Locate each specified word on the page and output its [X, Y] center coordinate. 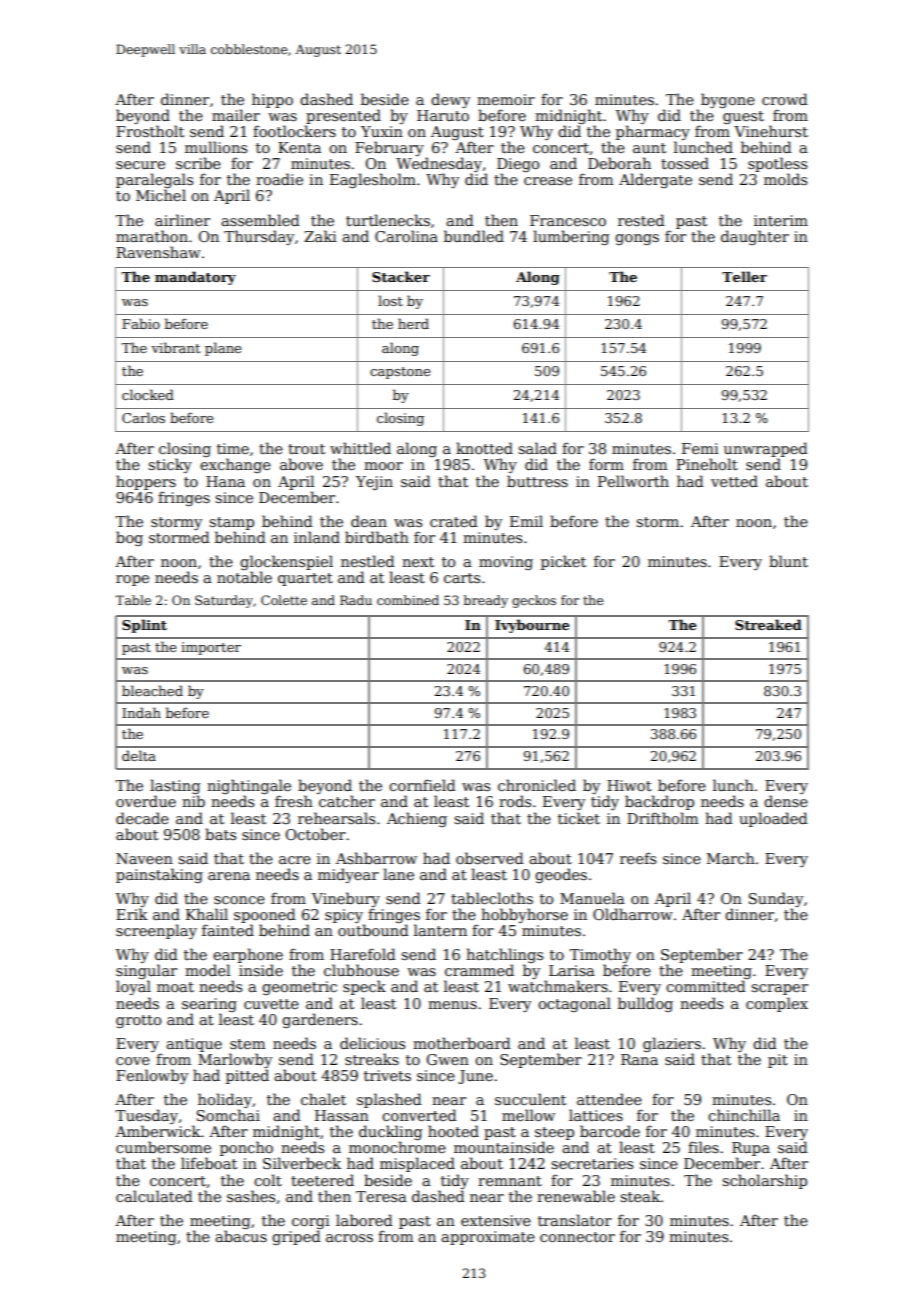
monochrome [397, 1147]
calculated [154, 1196]
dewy [450, 100]
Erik [132, 914]
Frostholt [150, 131]
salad [537, 448]
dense [786, 801]
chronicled [537, 785]
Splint [144, 626]
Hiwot [629, 785]
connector [577, 1237]
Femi [700, 448]
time [233, 448]
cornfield [422, 785]
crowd [785, 99]
